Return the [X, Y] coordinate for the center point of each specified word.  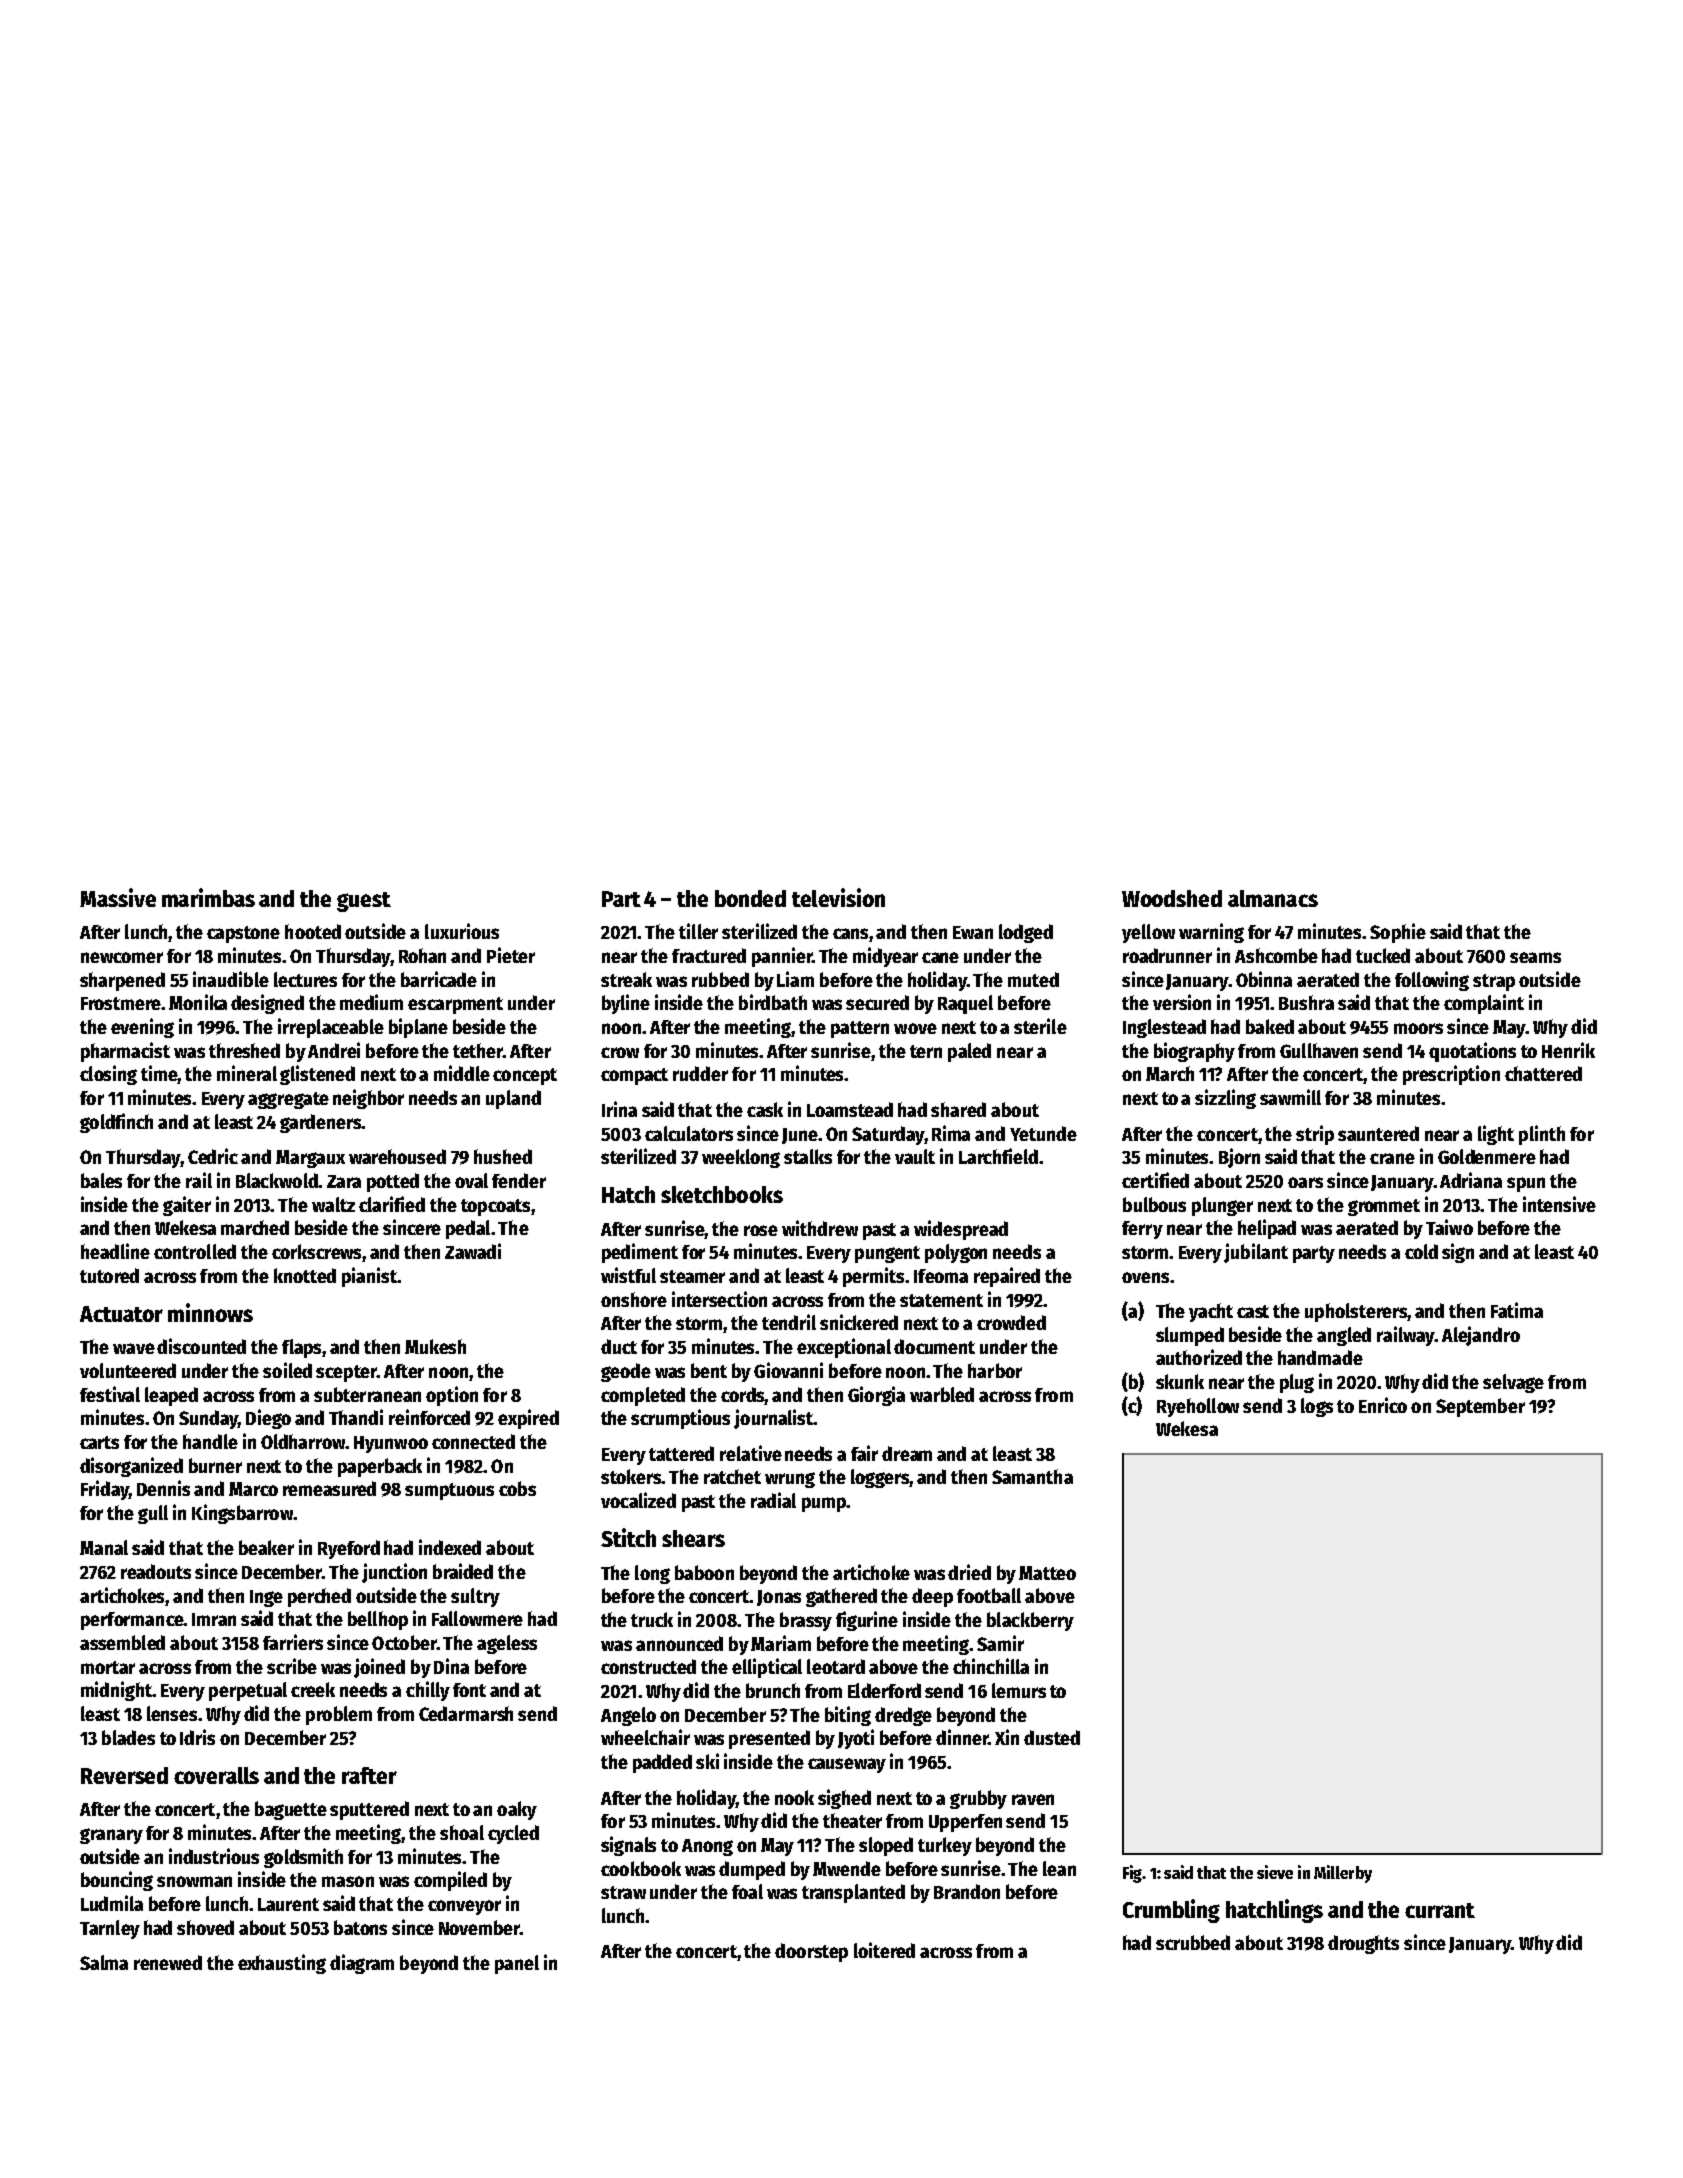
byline [626, 1004]
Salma [104, 1962]
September [1480, 1407]
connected [473, 1441]
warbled [942, 1394]
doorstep [811, 1952]
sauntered [1378, 1133]
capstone [243, 934]
